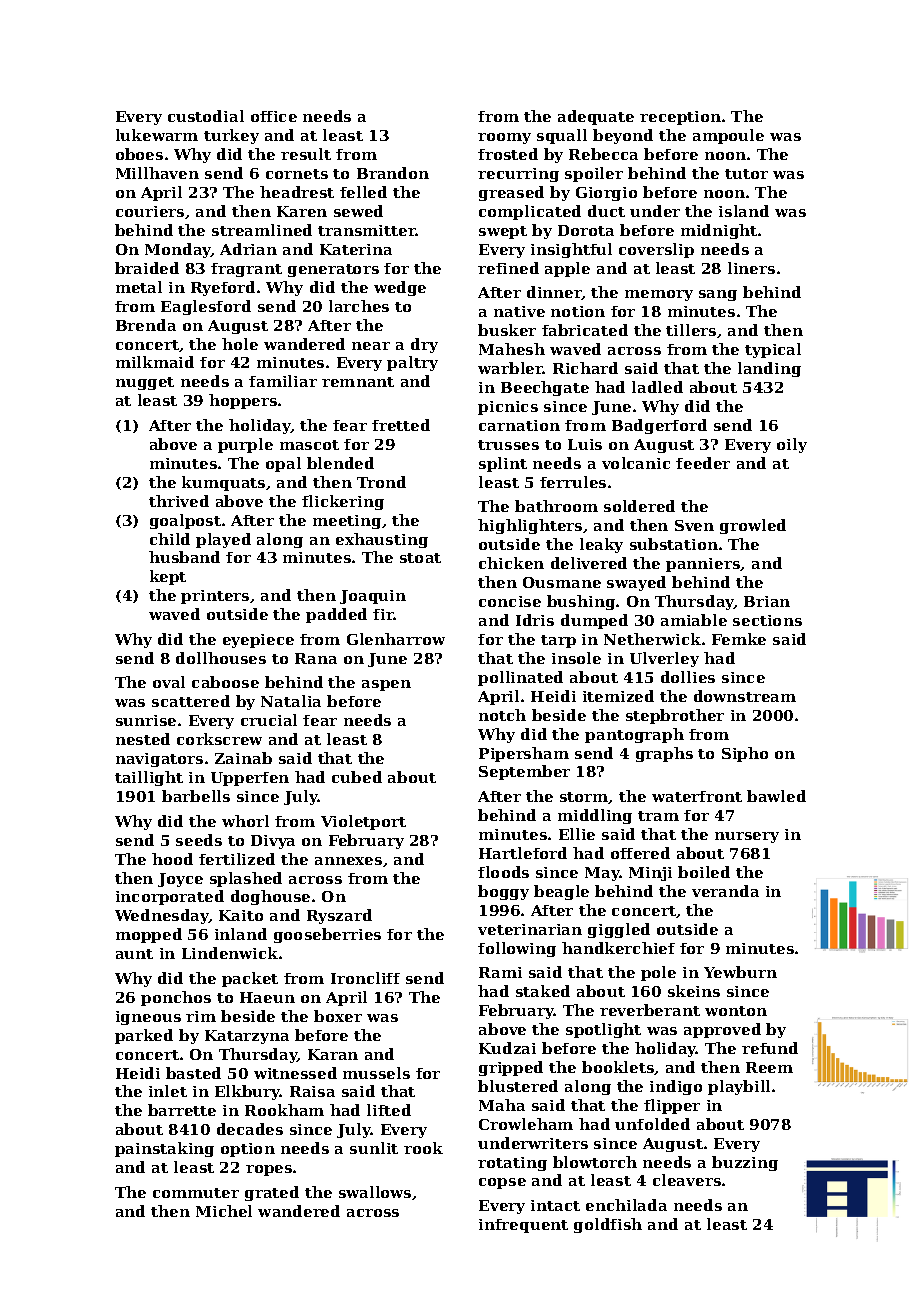 This screenshot has width=924, height=1308. What do you see at coordinates (657, 387) in the screenshot?
I see `ladled` at bounding box center [657, 387].
